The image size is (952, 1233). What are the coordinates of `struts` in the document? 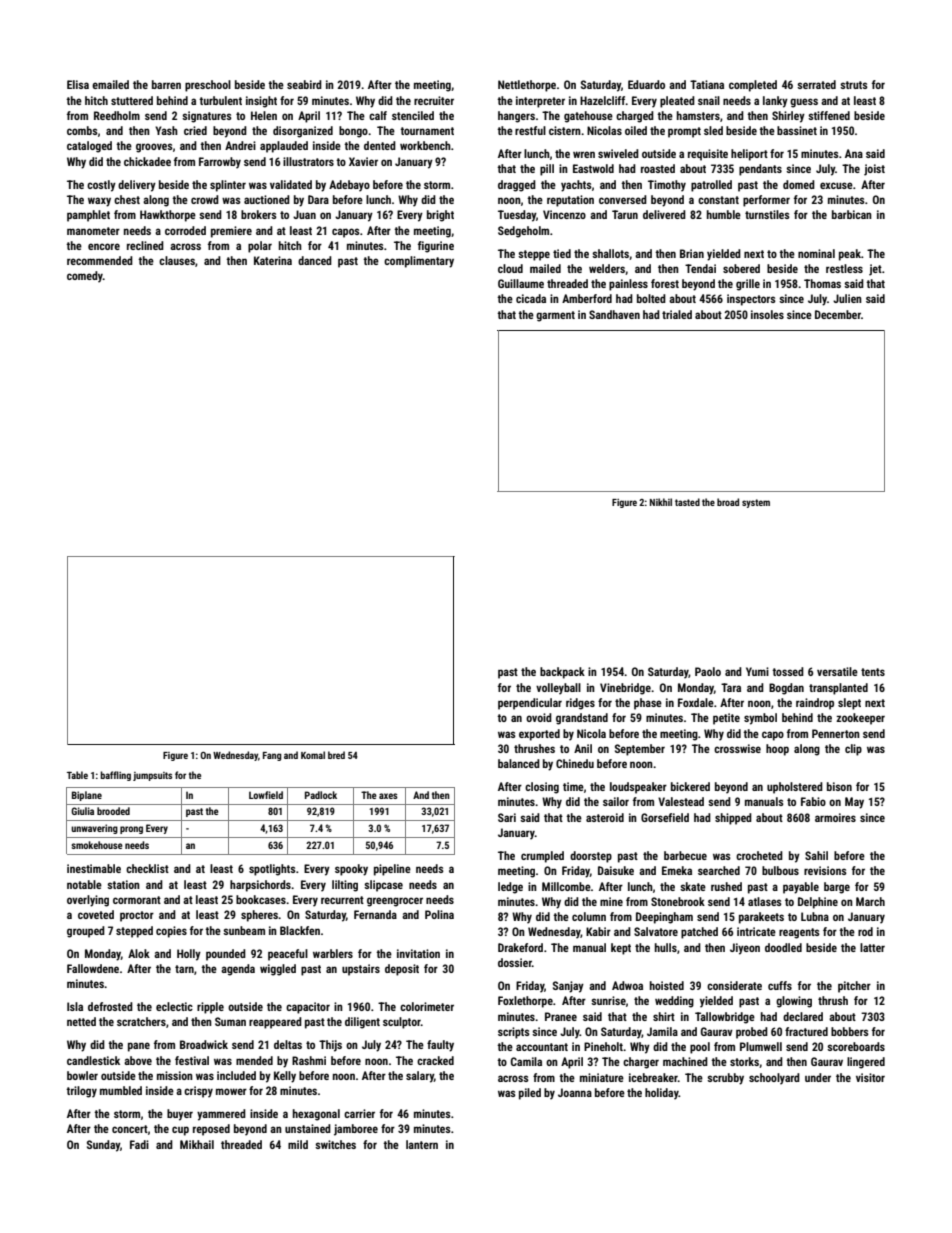 It's located at (854, 85).
